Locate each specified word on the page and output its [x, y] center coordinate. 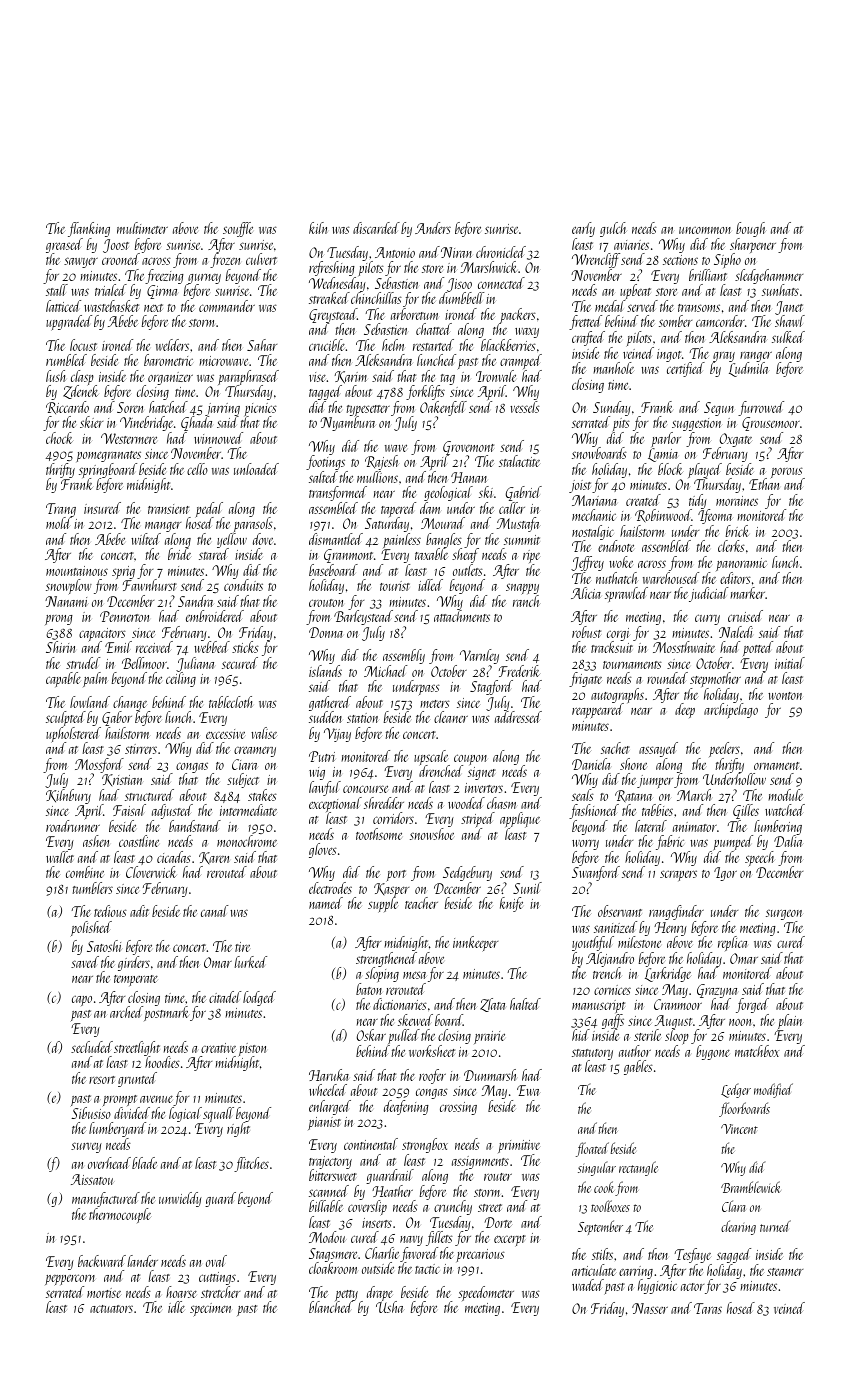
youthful [593, 943]
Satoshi [104, 946]
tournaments [632, 665]
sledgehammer [769, 277]
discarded [376, 228]
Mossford [99, 766]
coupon [470, 760]
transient [168, 509]
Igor [725, 874]
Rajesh [382, 462]
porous [787, 473]
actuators [111, 1309]
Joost [116, 246]
